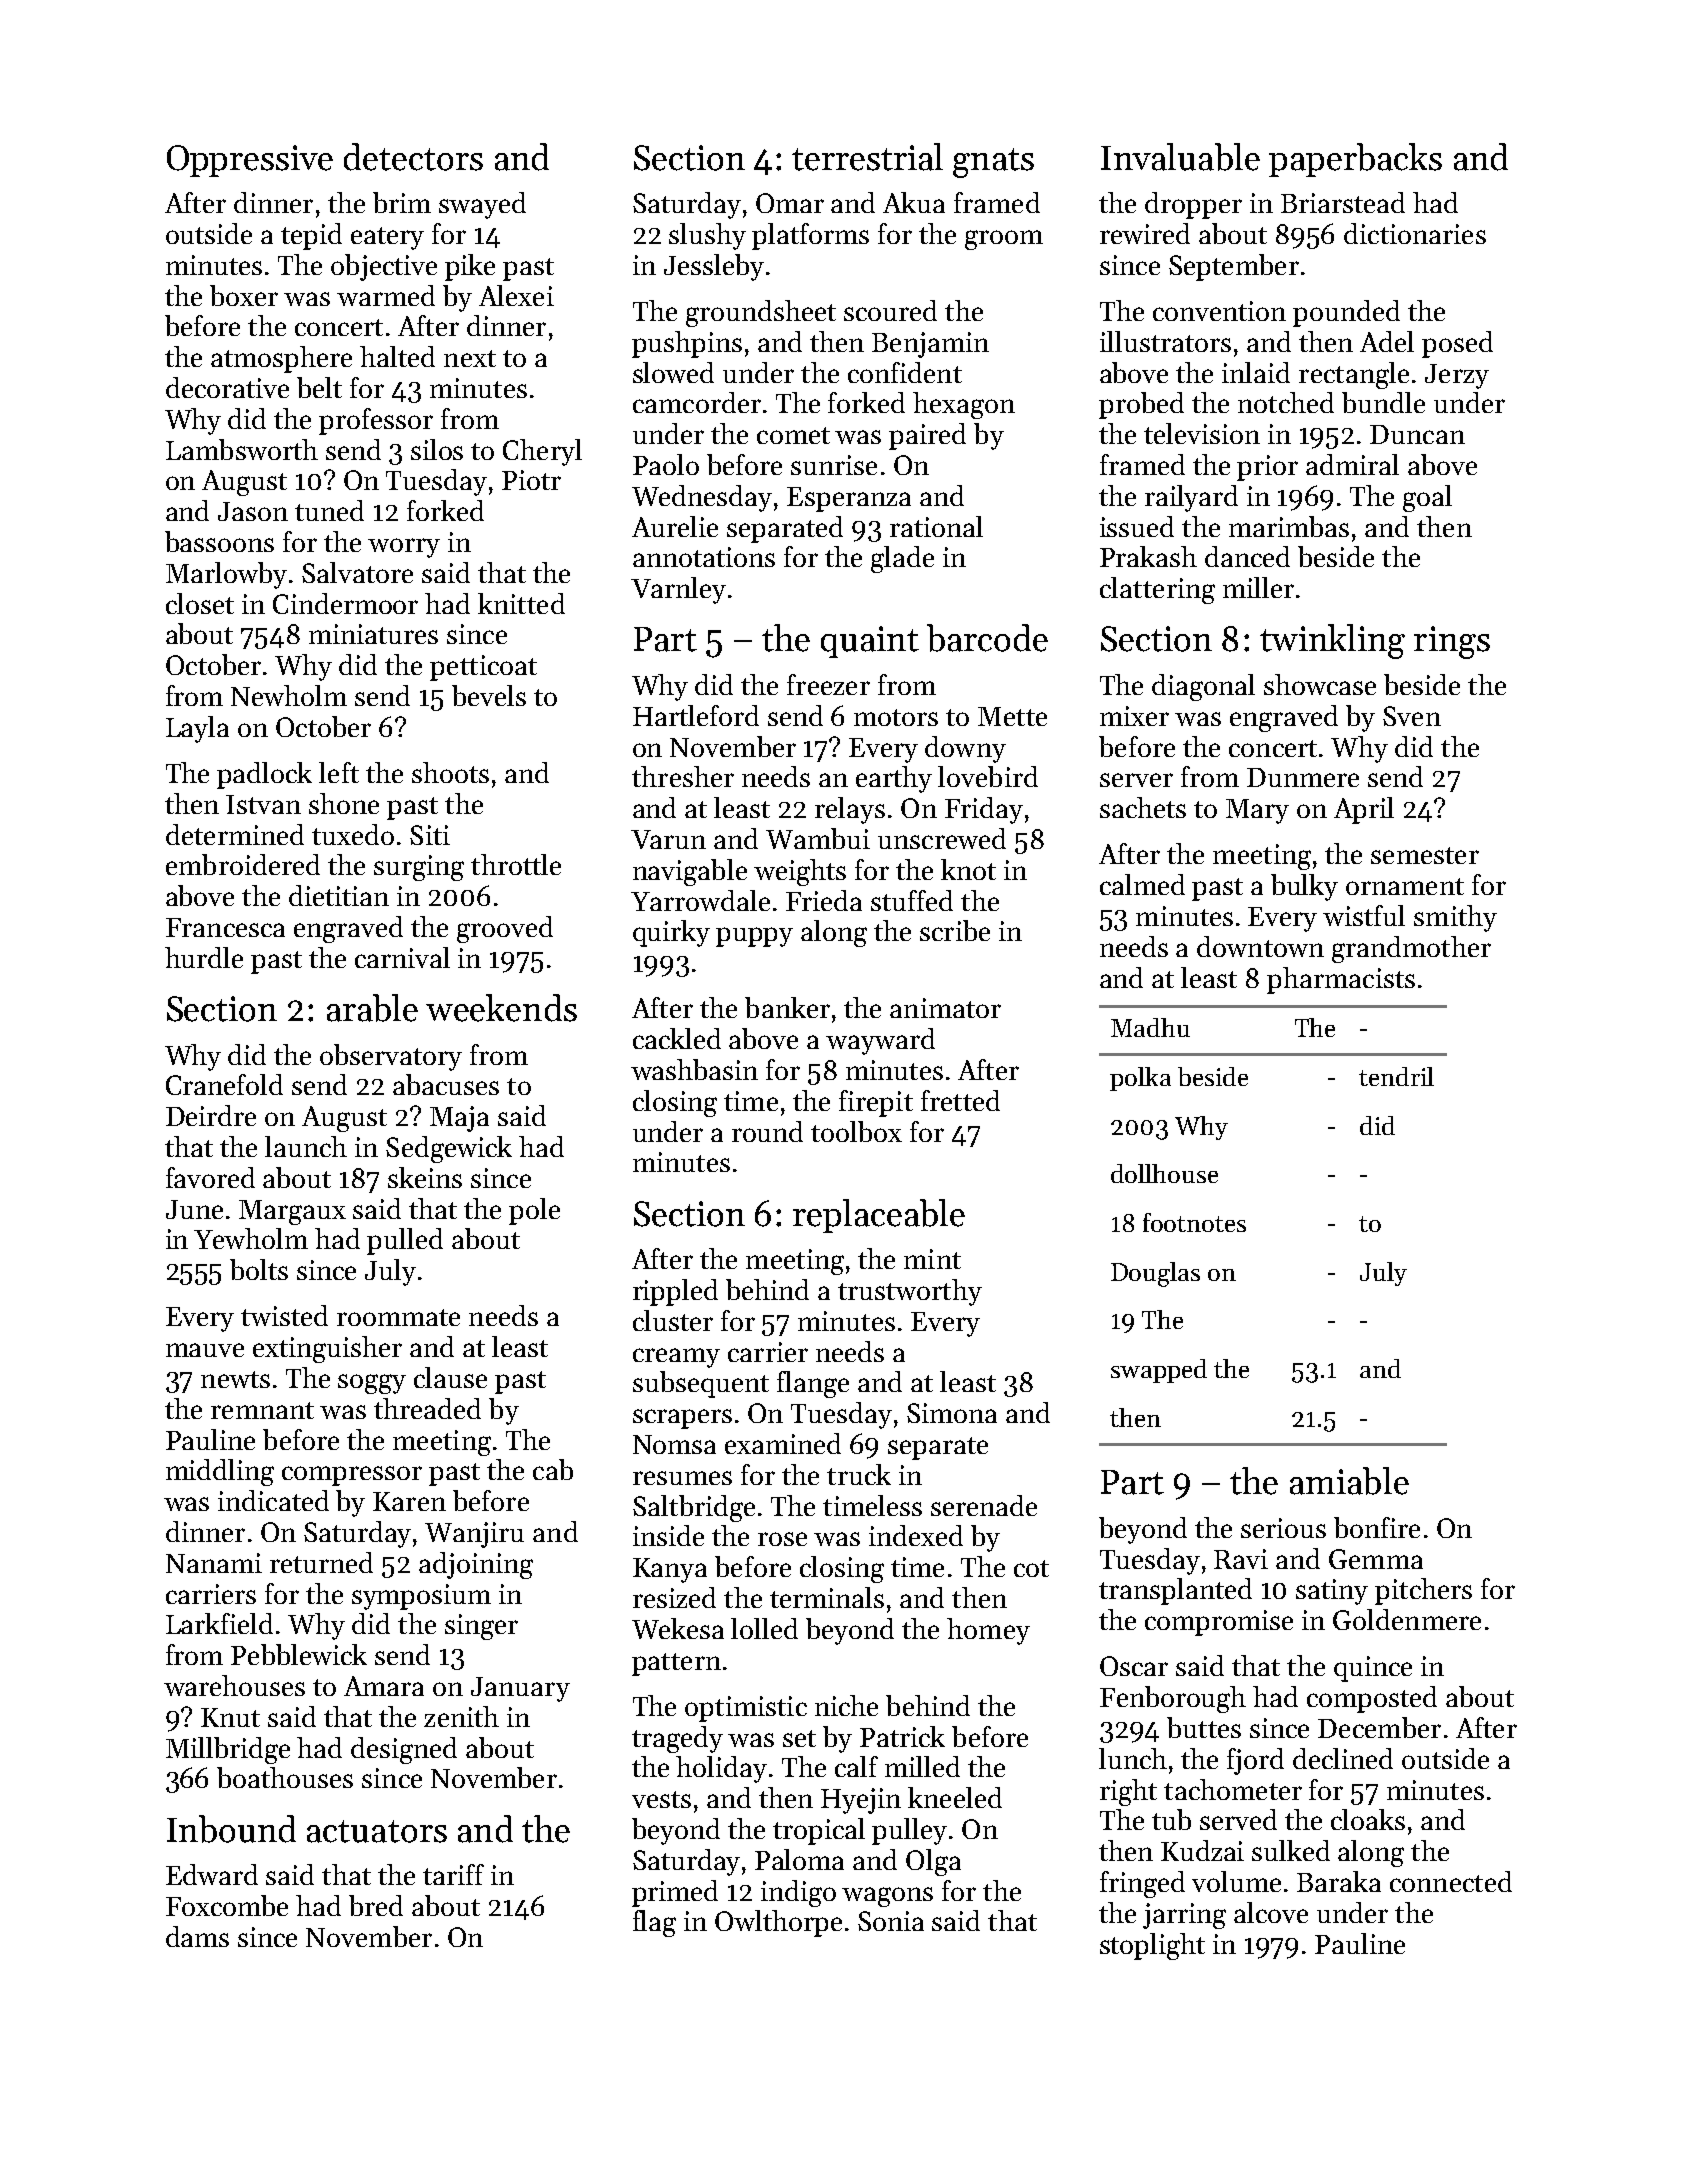 The width and height of the image is (1683, 2178). What do you see at coordinates (1137, 526) in the image?
I see `issued` at bounding box center [1137, 526].
